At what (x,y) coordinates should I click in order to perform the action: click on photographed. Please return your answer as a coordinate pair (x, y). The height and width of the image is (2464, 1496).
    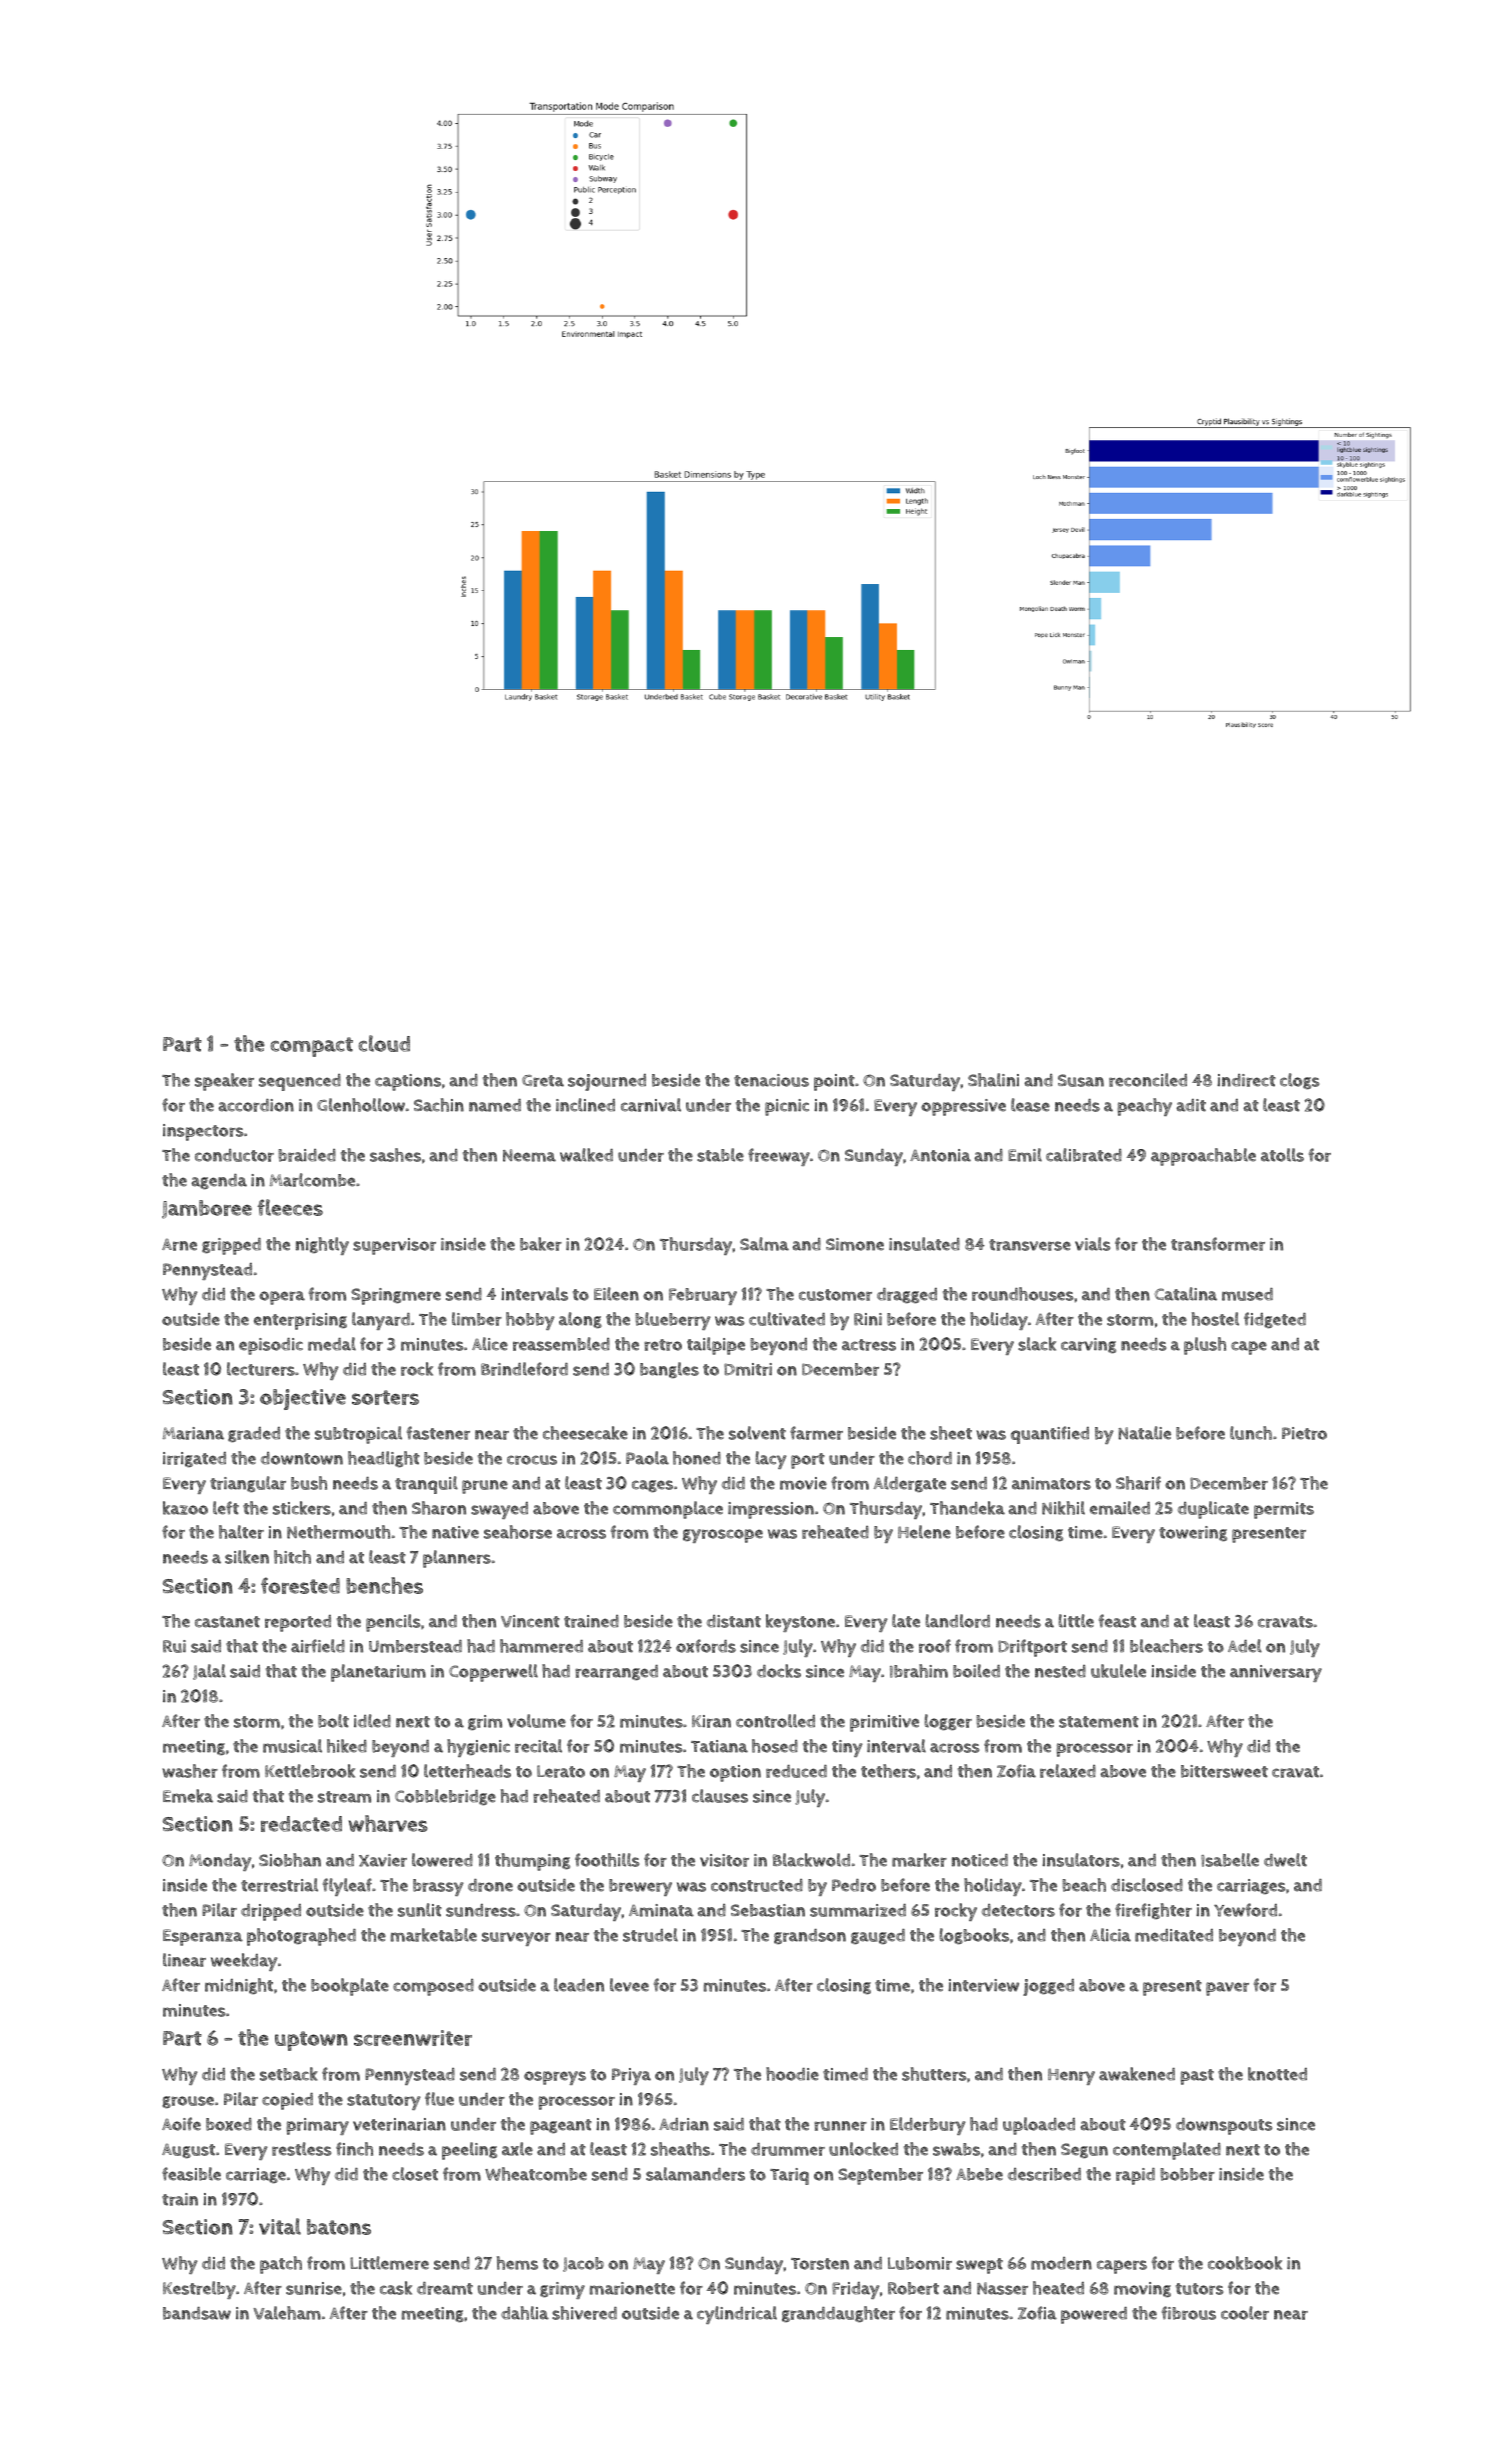
    Looking at the image, I should click on (301, 1937).
